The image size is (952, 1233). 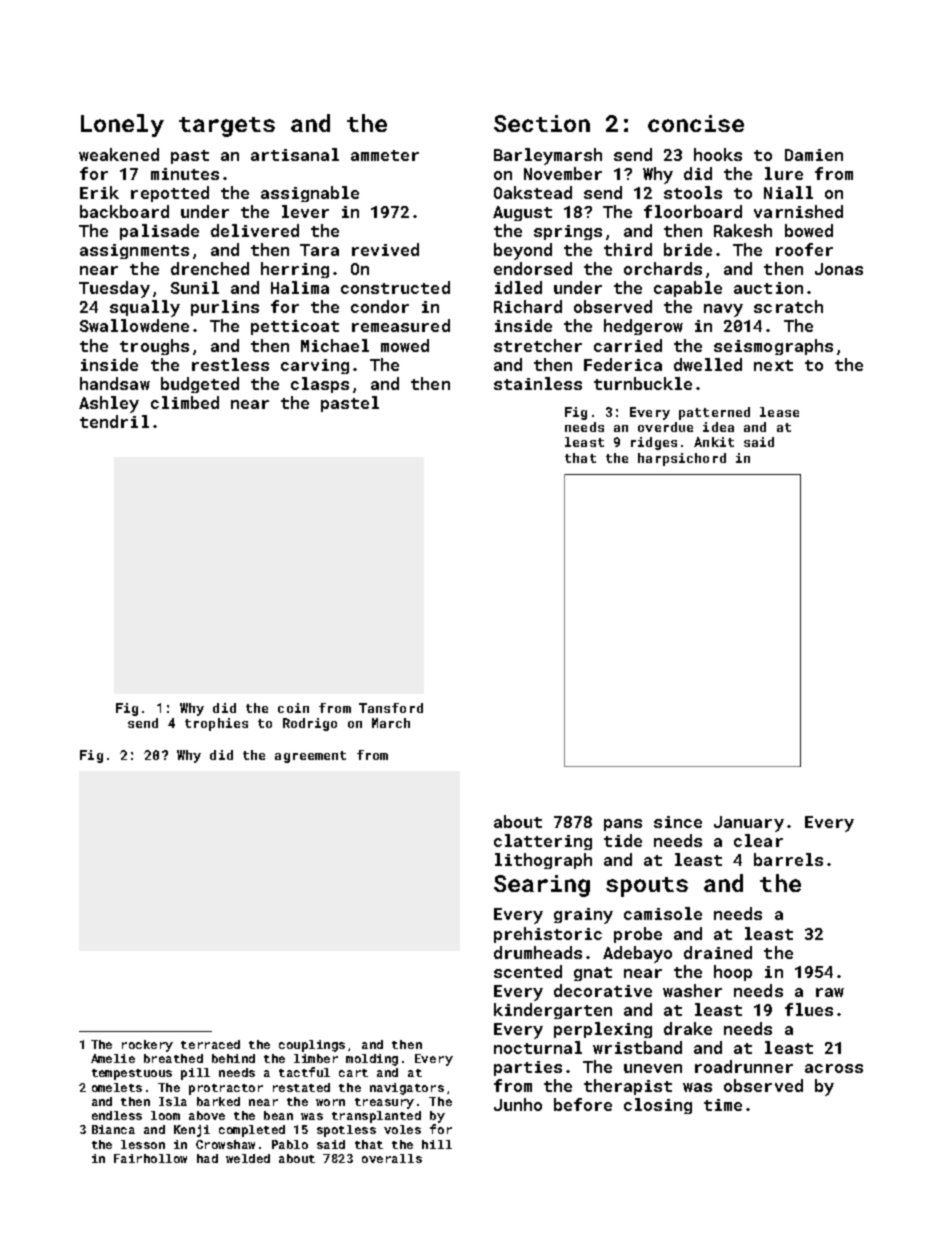 What do you see at coordinates (814, 155) in the document?
I see `Damien` at bounding box center [814, 155].
